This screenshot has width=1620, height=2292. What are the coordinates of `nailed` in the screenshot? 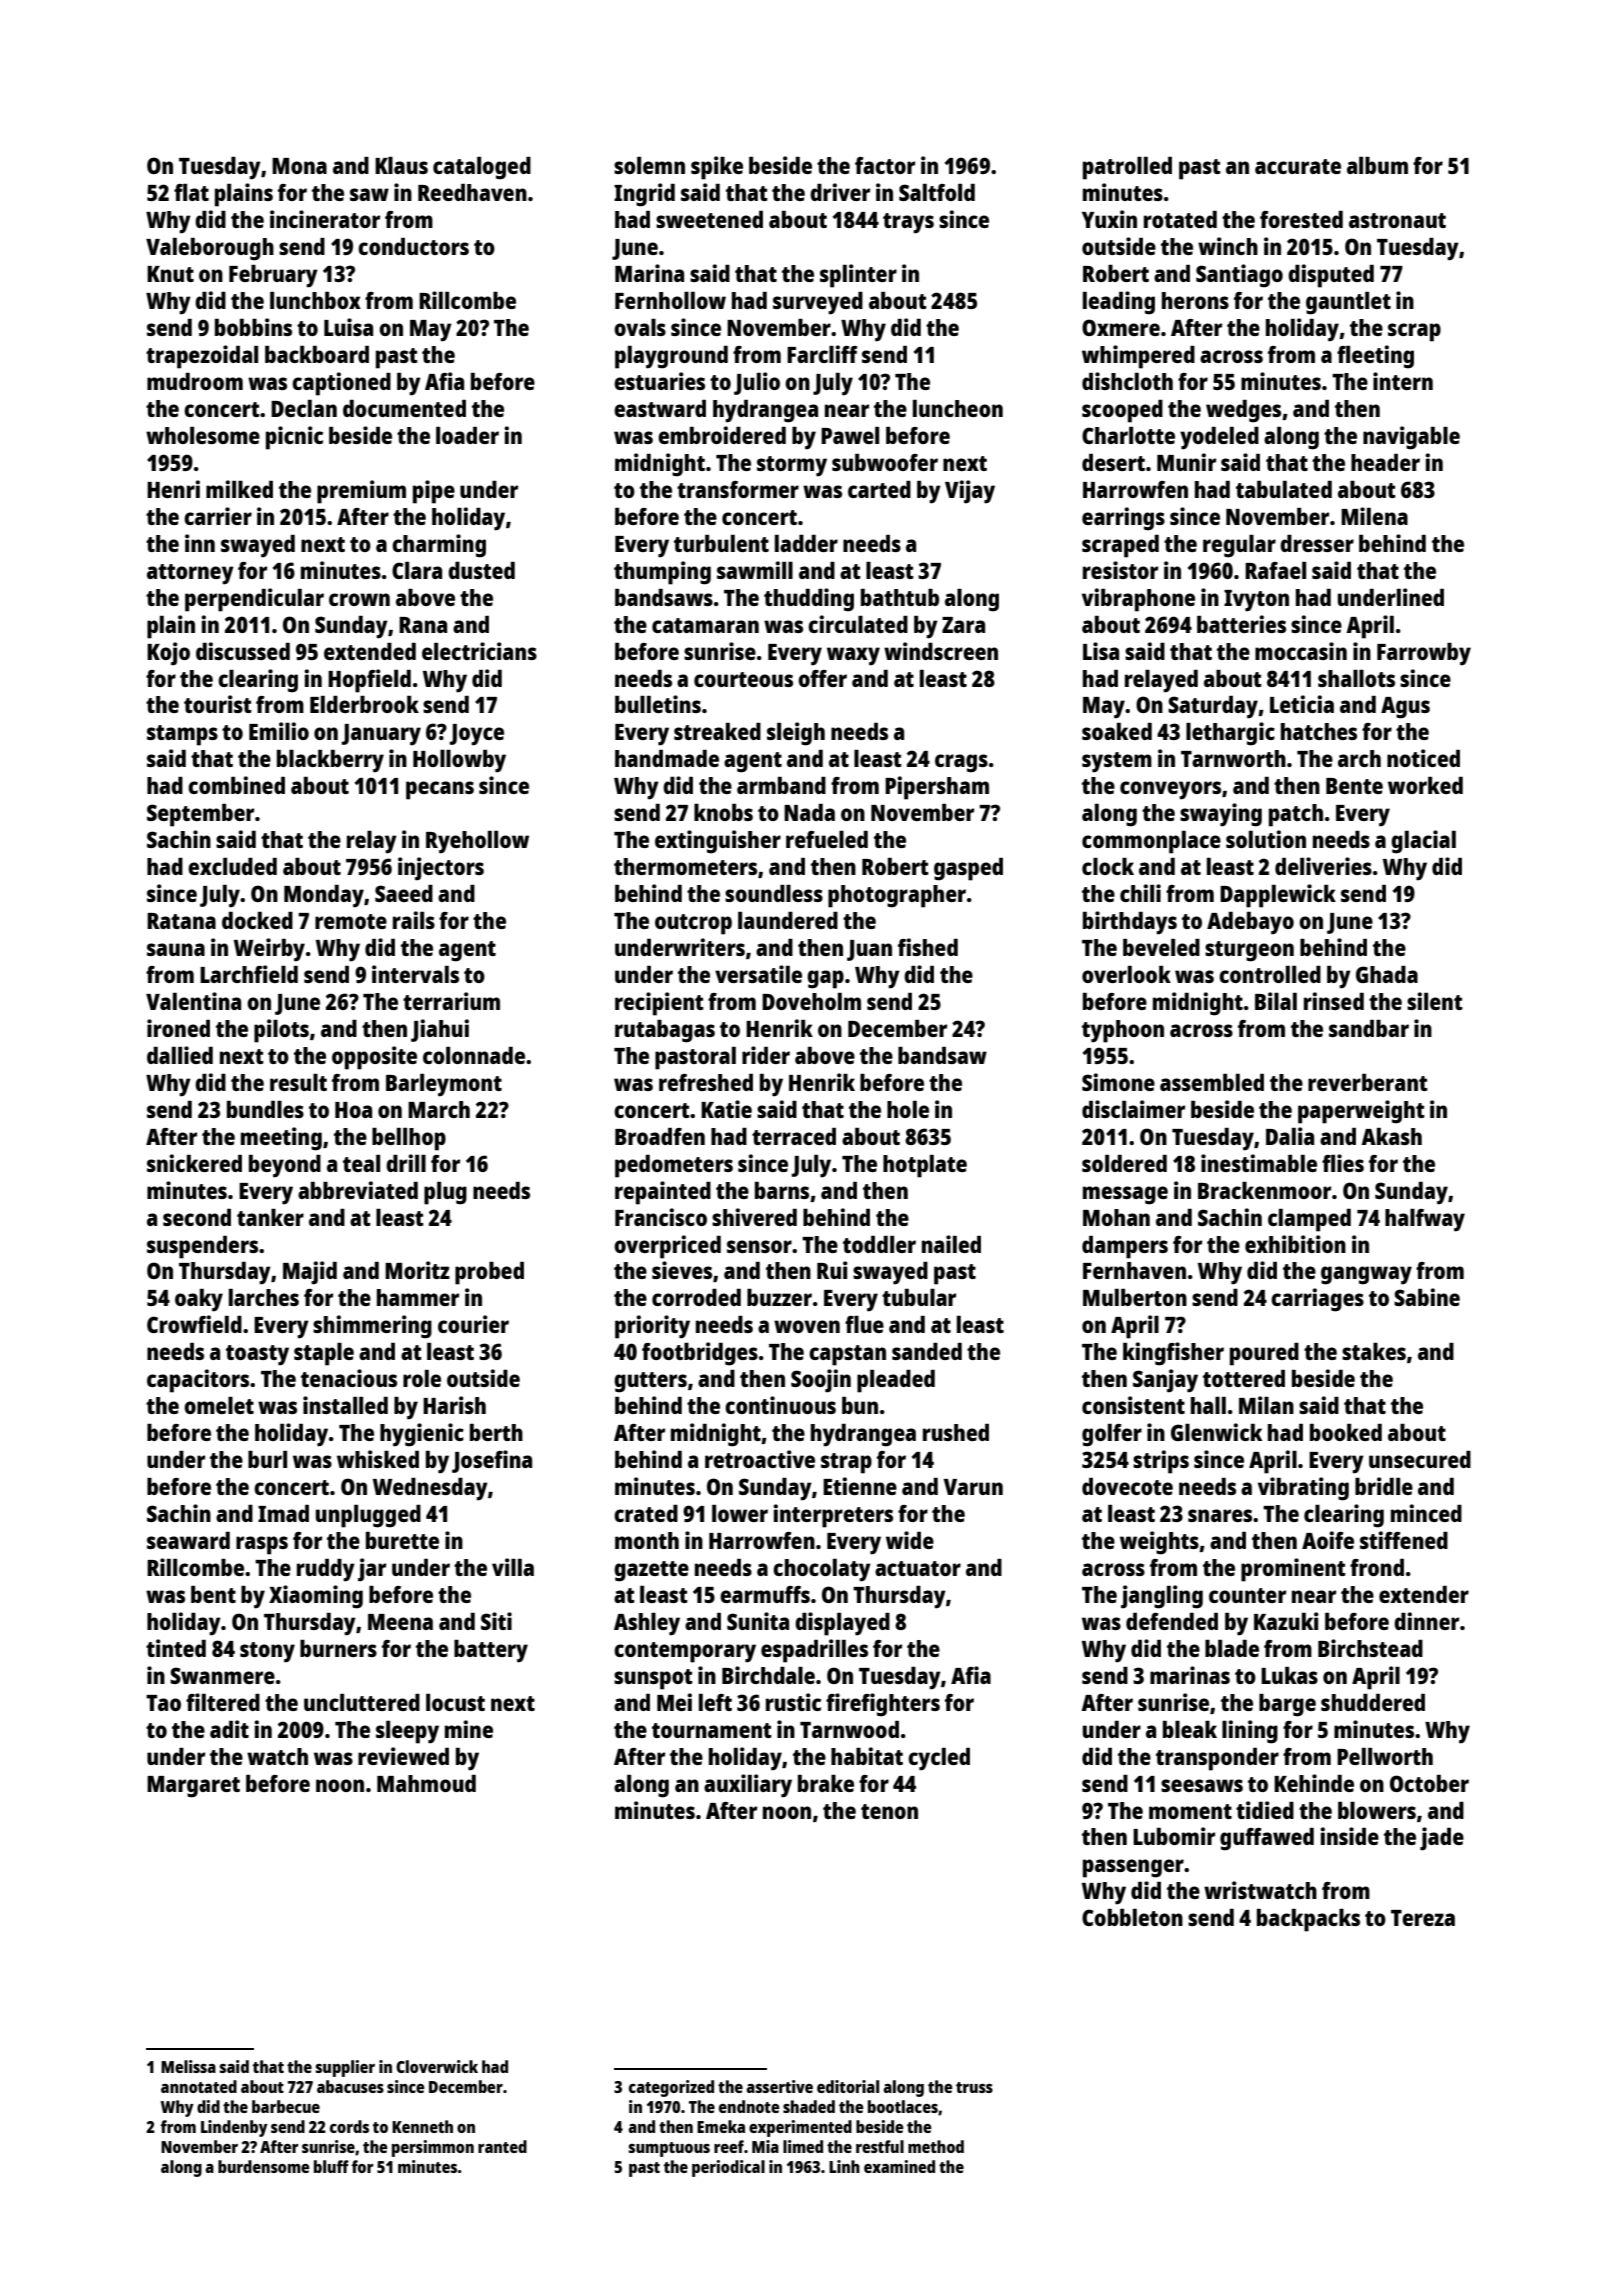 It's located at (951, 1244).
